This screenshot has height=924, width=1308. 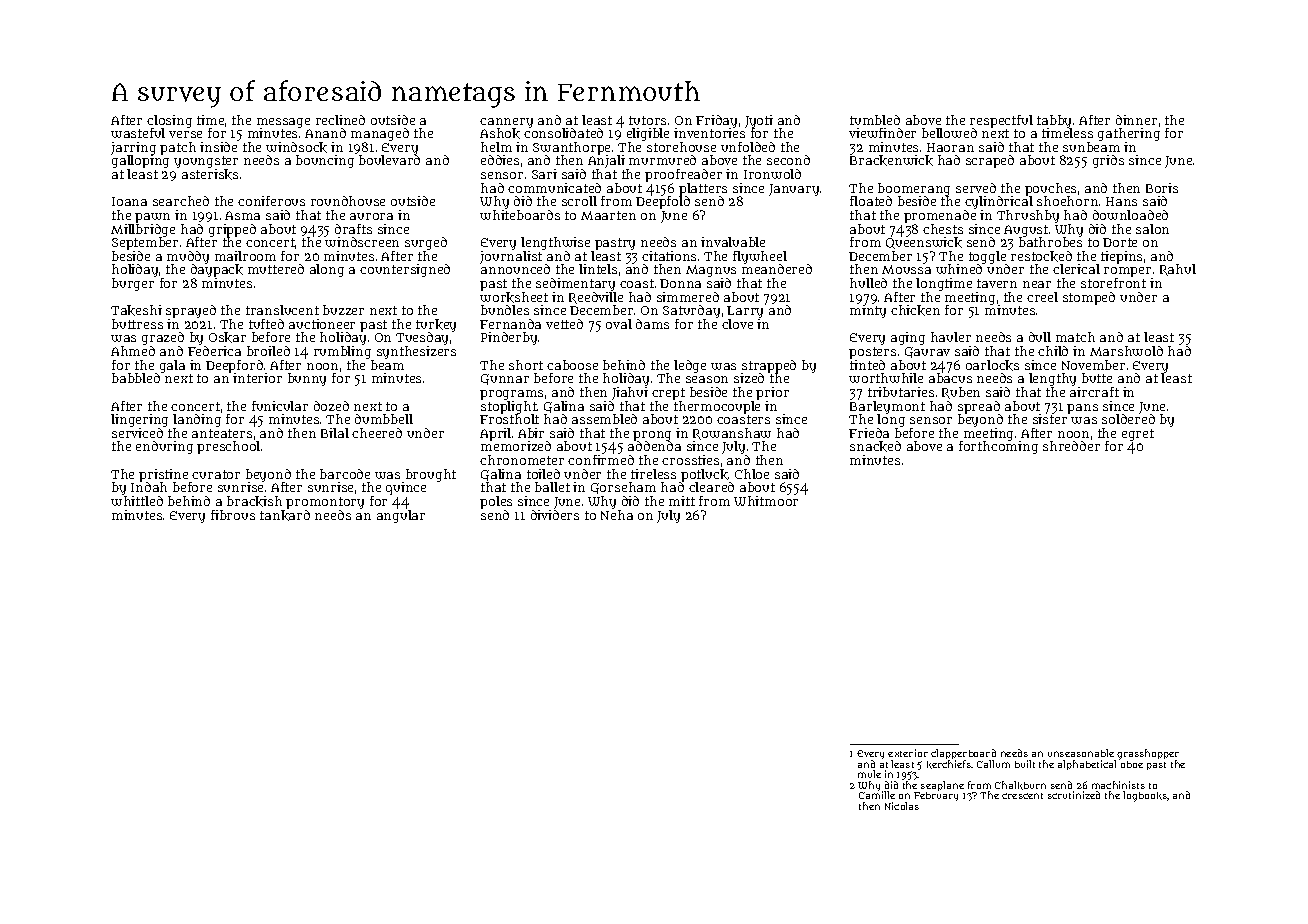 What do you see at coordinates (606, 162) in the screenshot?
I see `Anjali` at bounding box center [606, 162].
